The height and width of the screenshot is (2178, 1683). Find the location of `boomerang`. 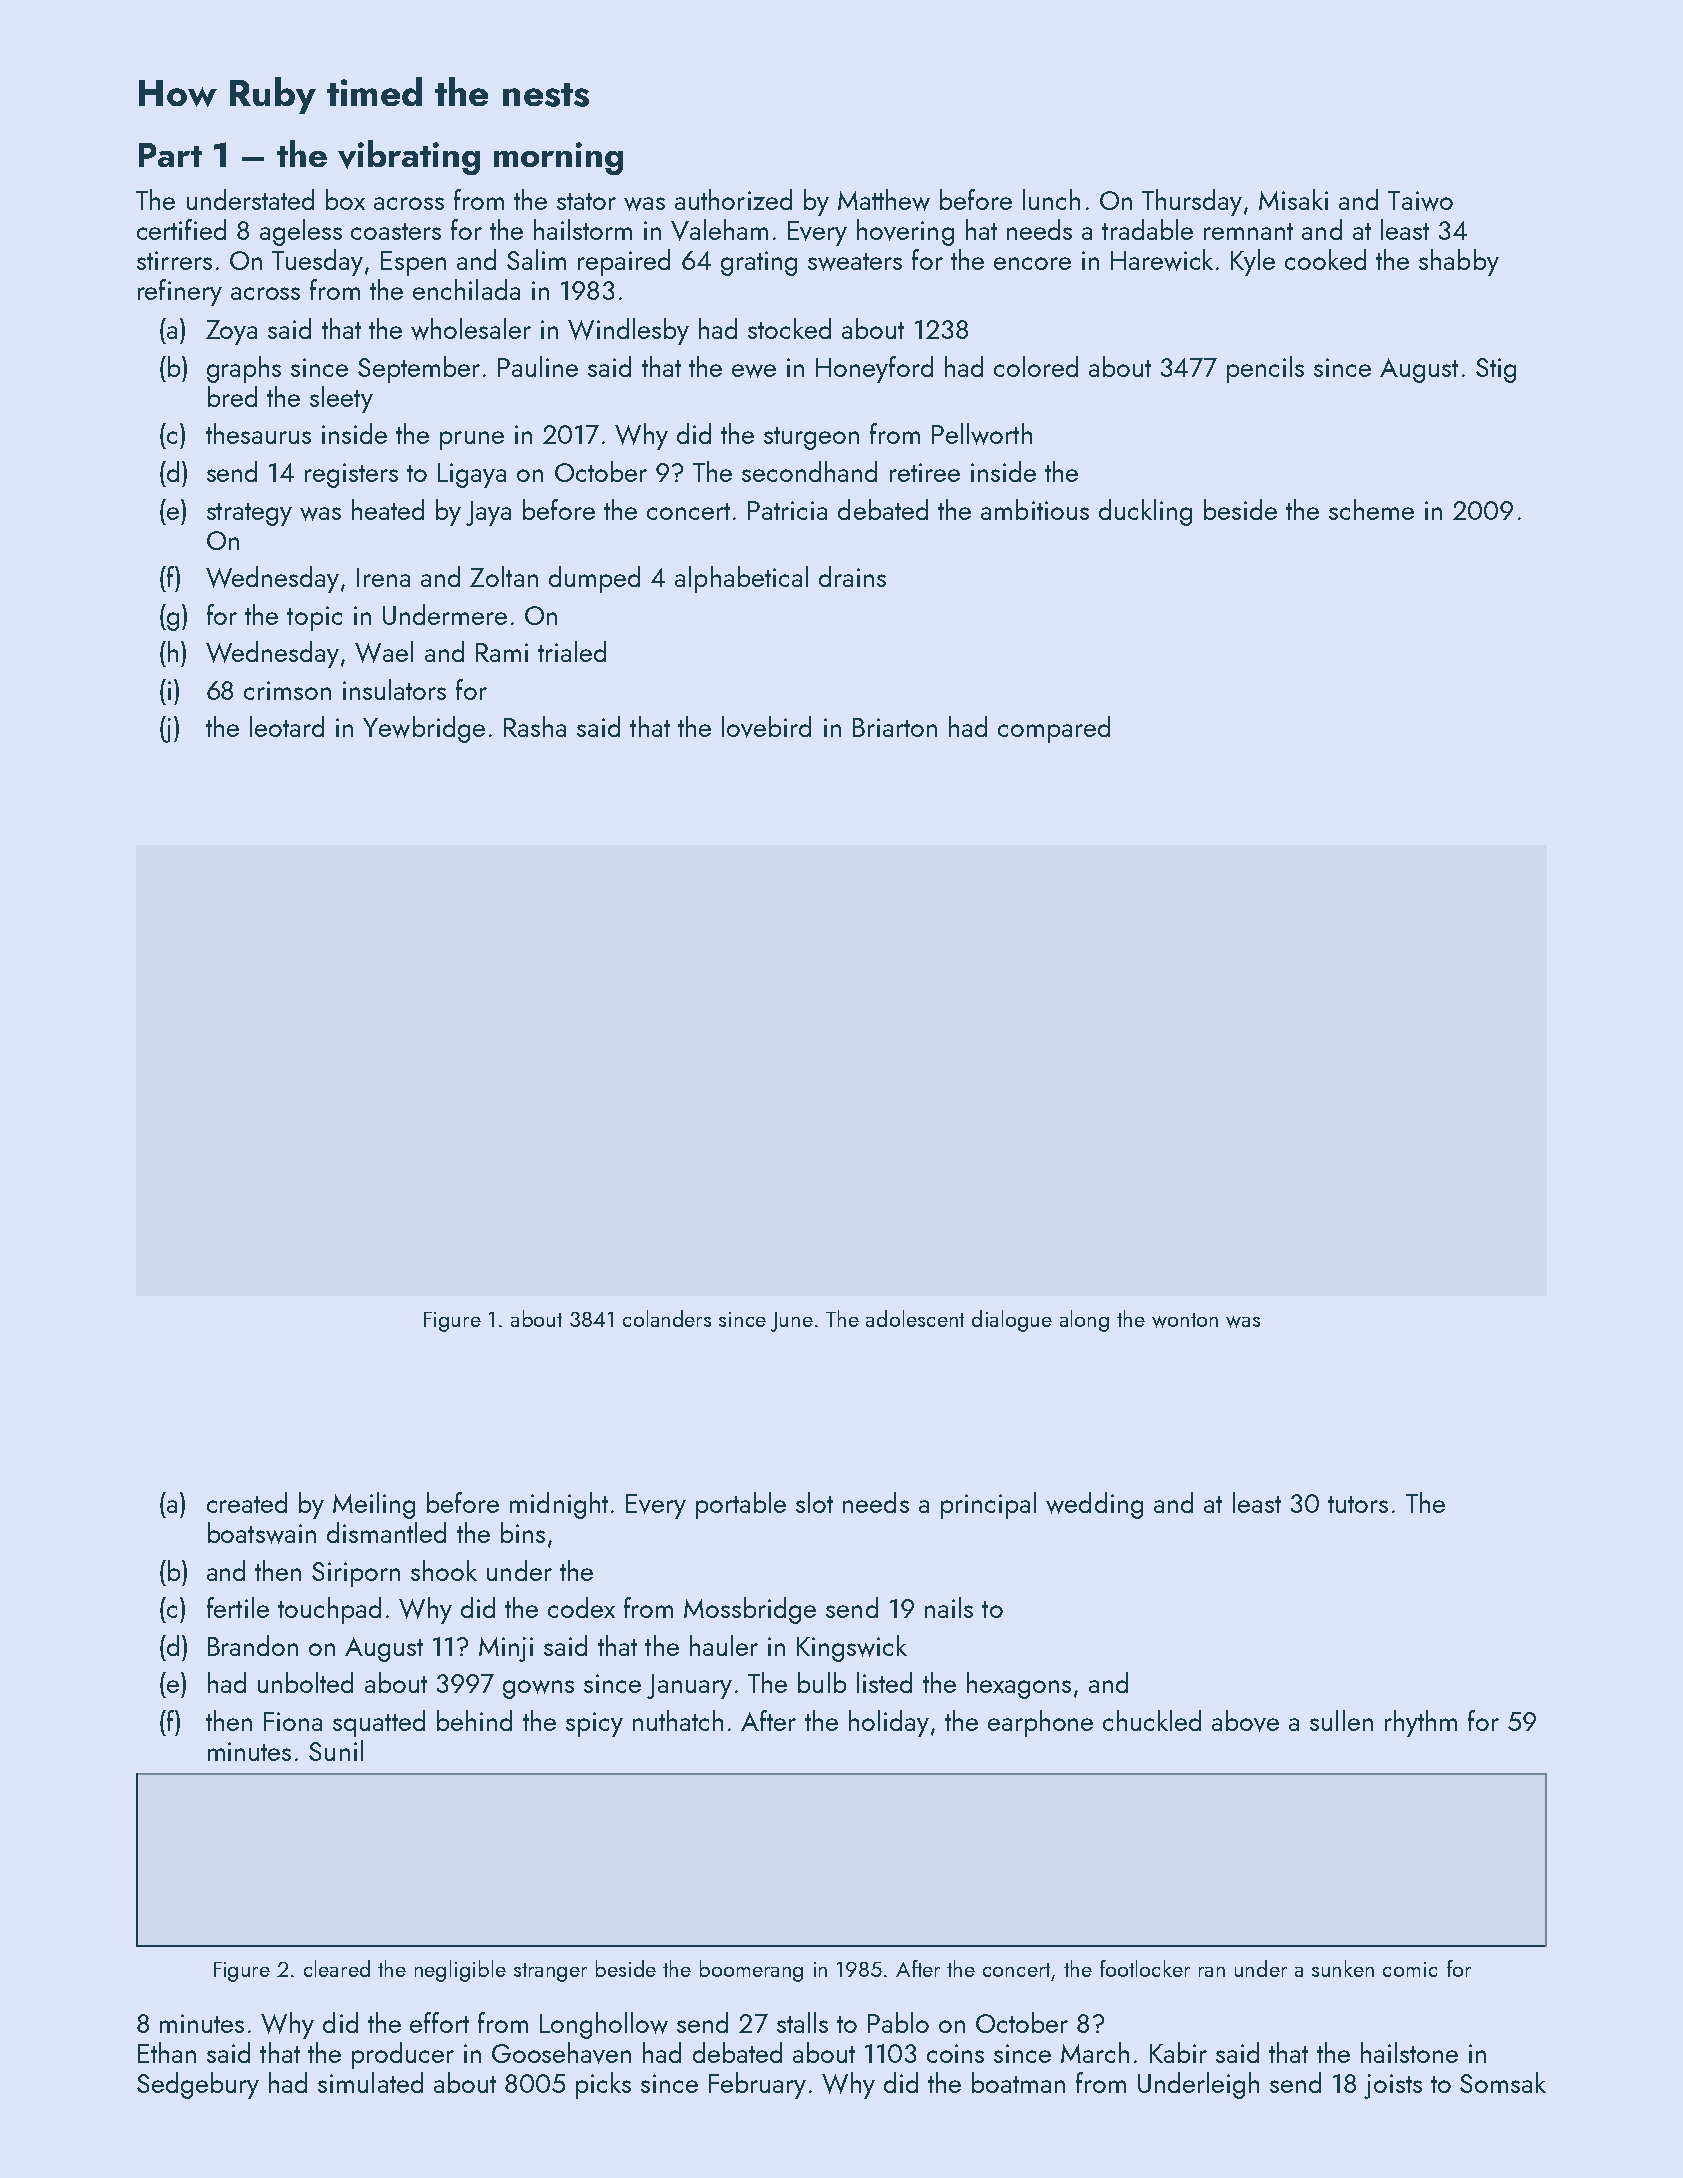

boomerang is located at coordinates (751, 1971).
